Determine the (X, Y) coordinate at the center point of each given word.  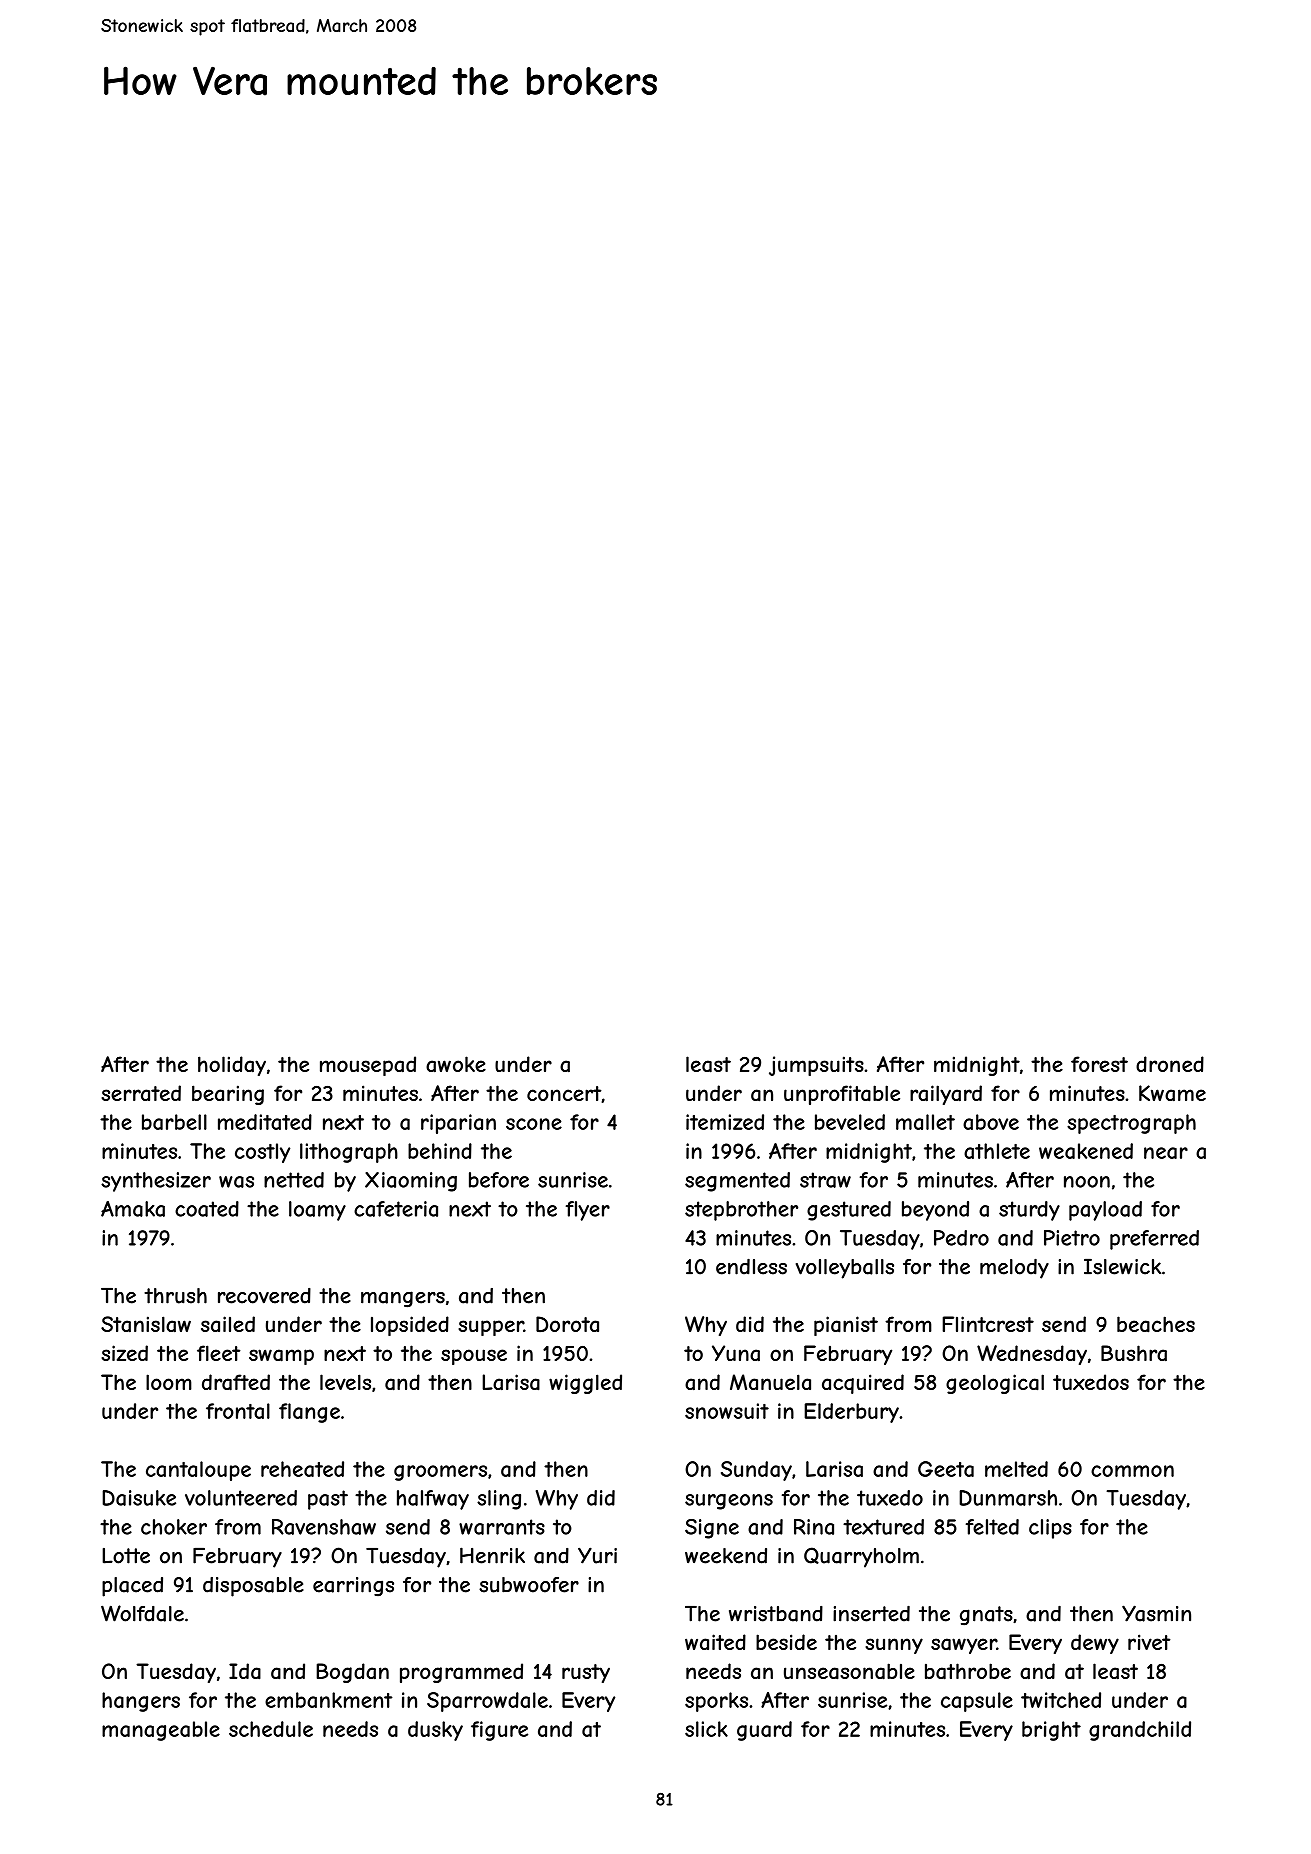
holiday (232, 1066)
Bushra (1134, 1353)
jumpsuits (816, 1066)
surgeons (729, 1502)
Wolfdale (142, 1613)
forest (1099, 1064)
